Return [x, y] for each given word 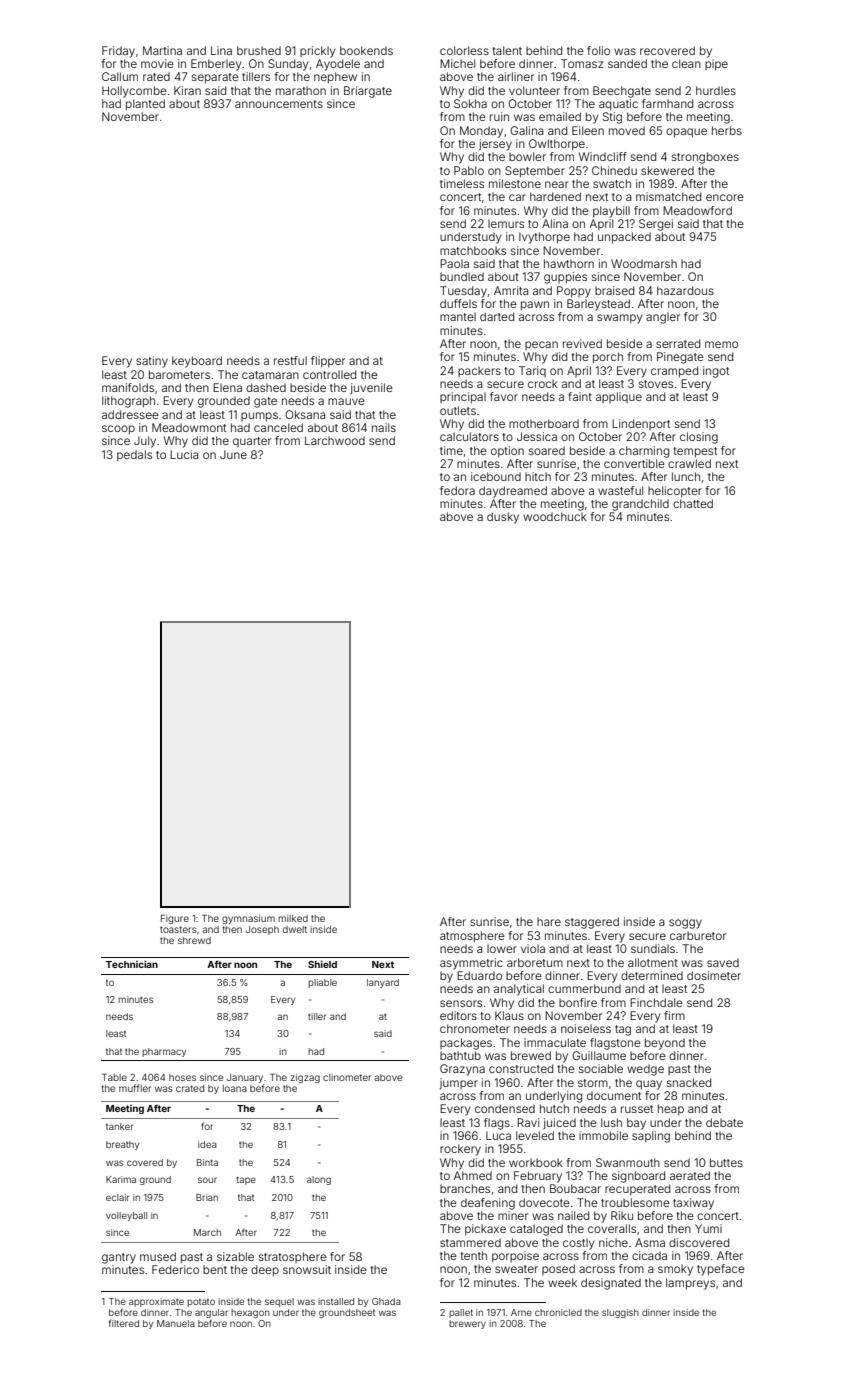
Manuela [176, 1323]
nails [384, 427]
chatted [693, 503]
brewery [467, 1324]
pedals [134, 456]
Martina [162, 50]
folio [598, 50]
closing [699, 438]
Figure [175, 919]
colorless [464, 50]
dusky [503, 518]
